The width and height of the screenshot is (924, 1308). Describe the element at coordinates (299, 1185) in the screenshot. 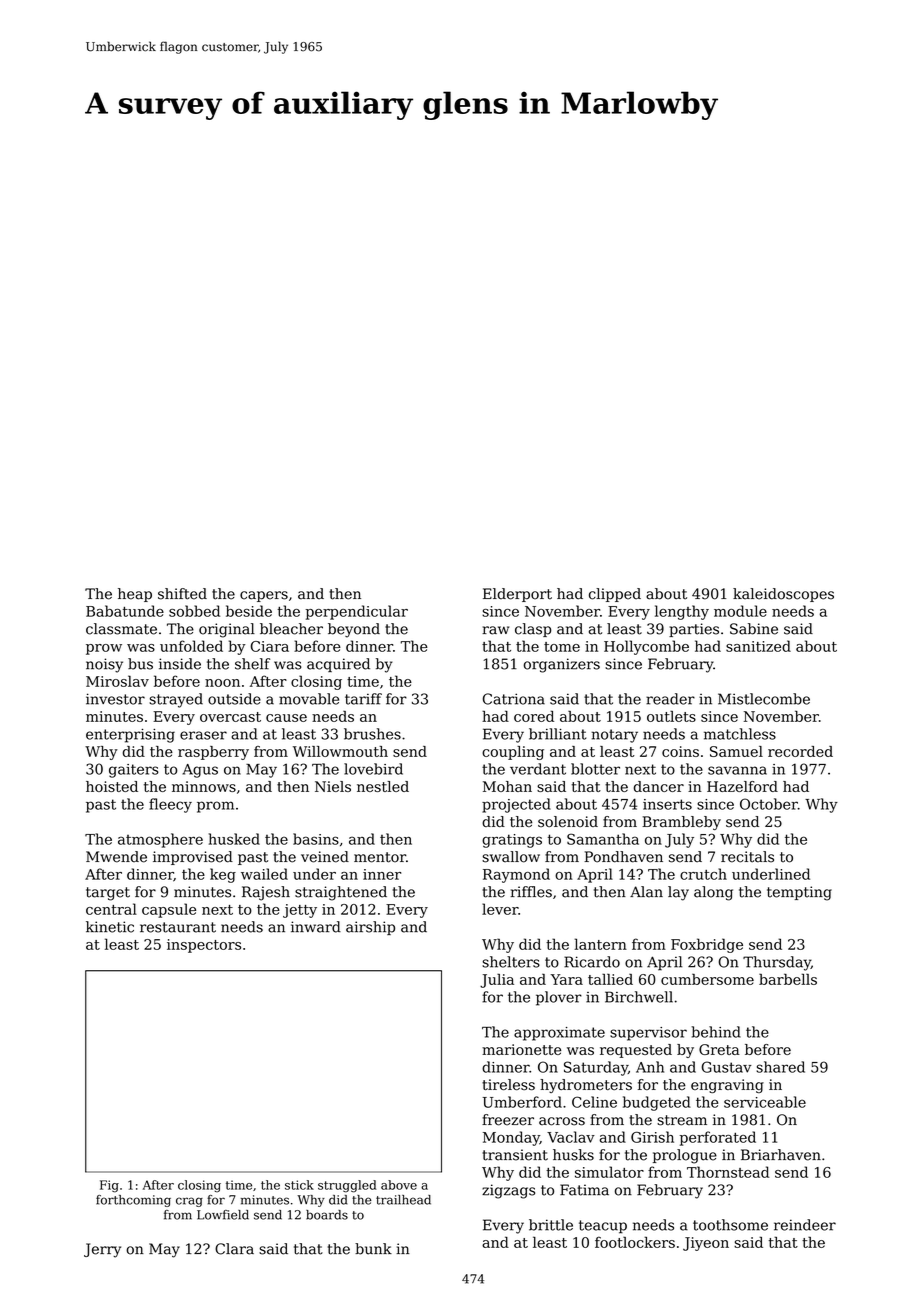

I see `stick` at that location.
